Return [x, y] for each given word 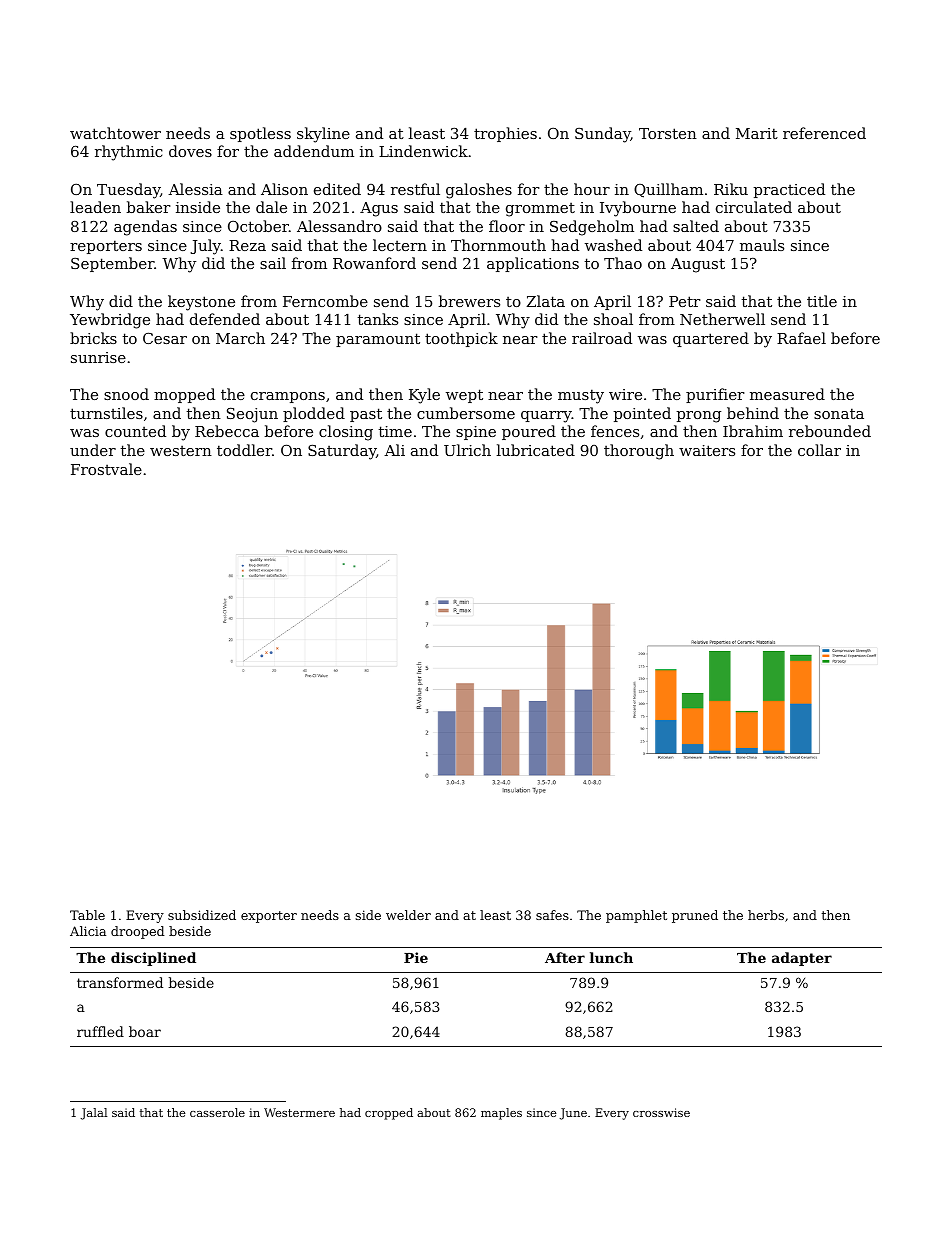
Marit [757, 133]
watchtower [115, 133]
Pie [416, 957]
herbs [766, 915]
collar [819, 450]
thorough [639, 452]
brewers [469, 301]
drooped [138, 932]
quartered [711, 339]
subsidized [202, 915]
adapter [802, 959]
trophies [505, 134]
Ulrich [467, 450]
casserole [217, 1112]
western [181, 451]
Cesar [165, 338]
